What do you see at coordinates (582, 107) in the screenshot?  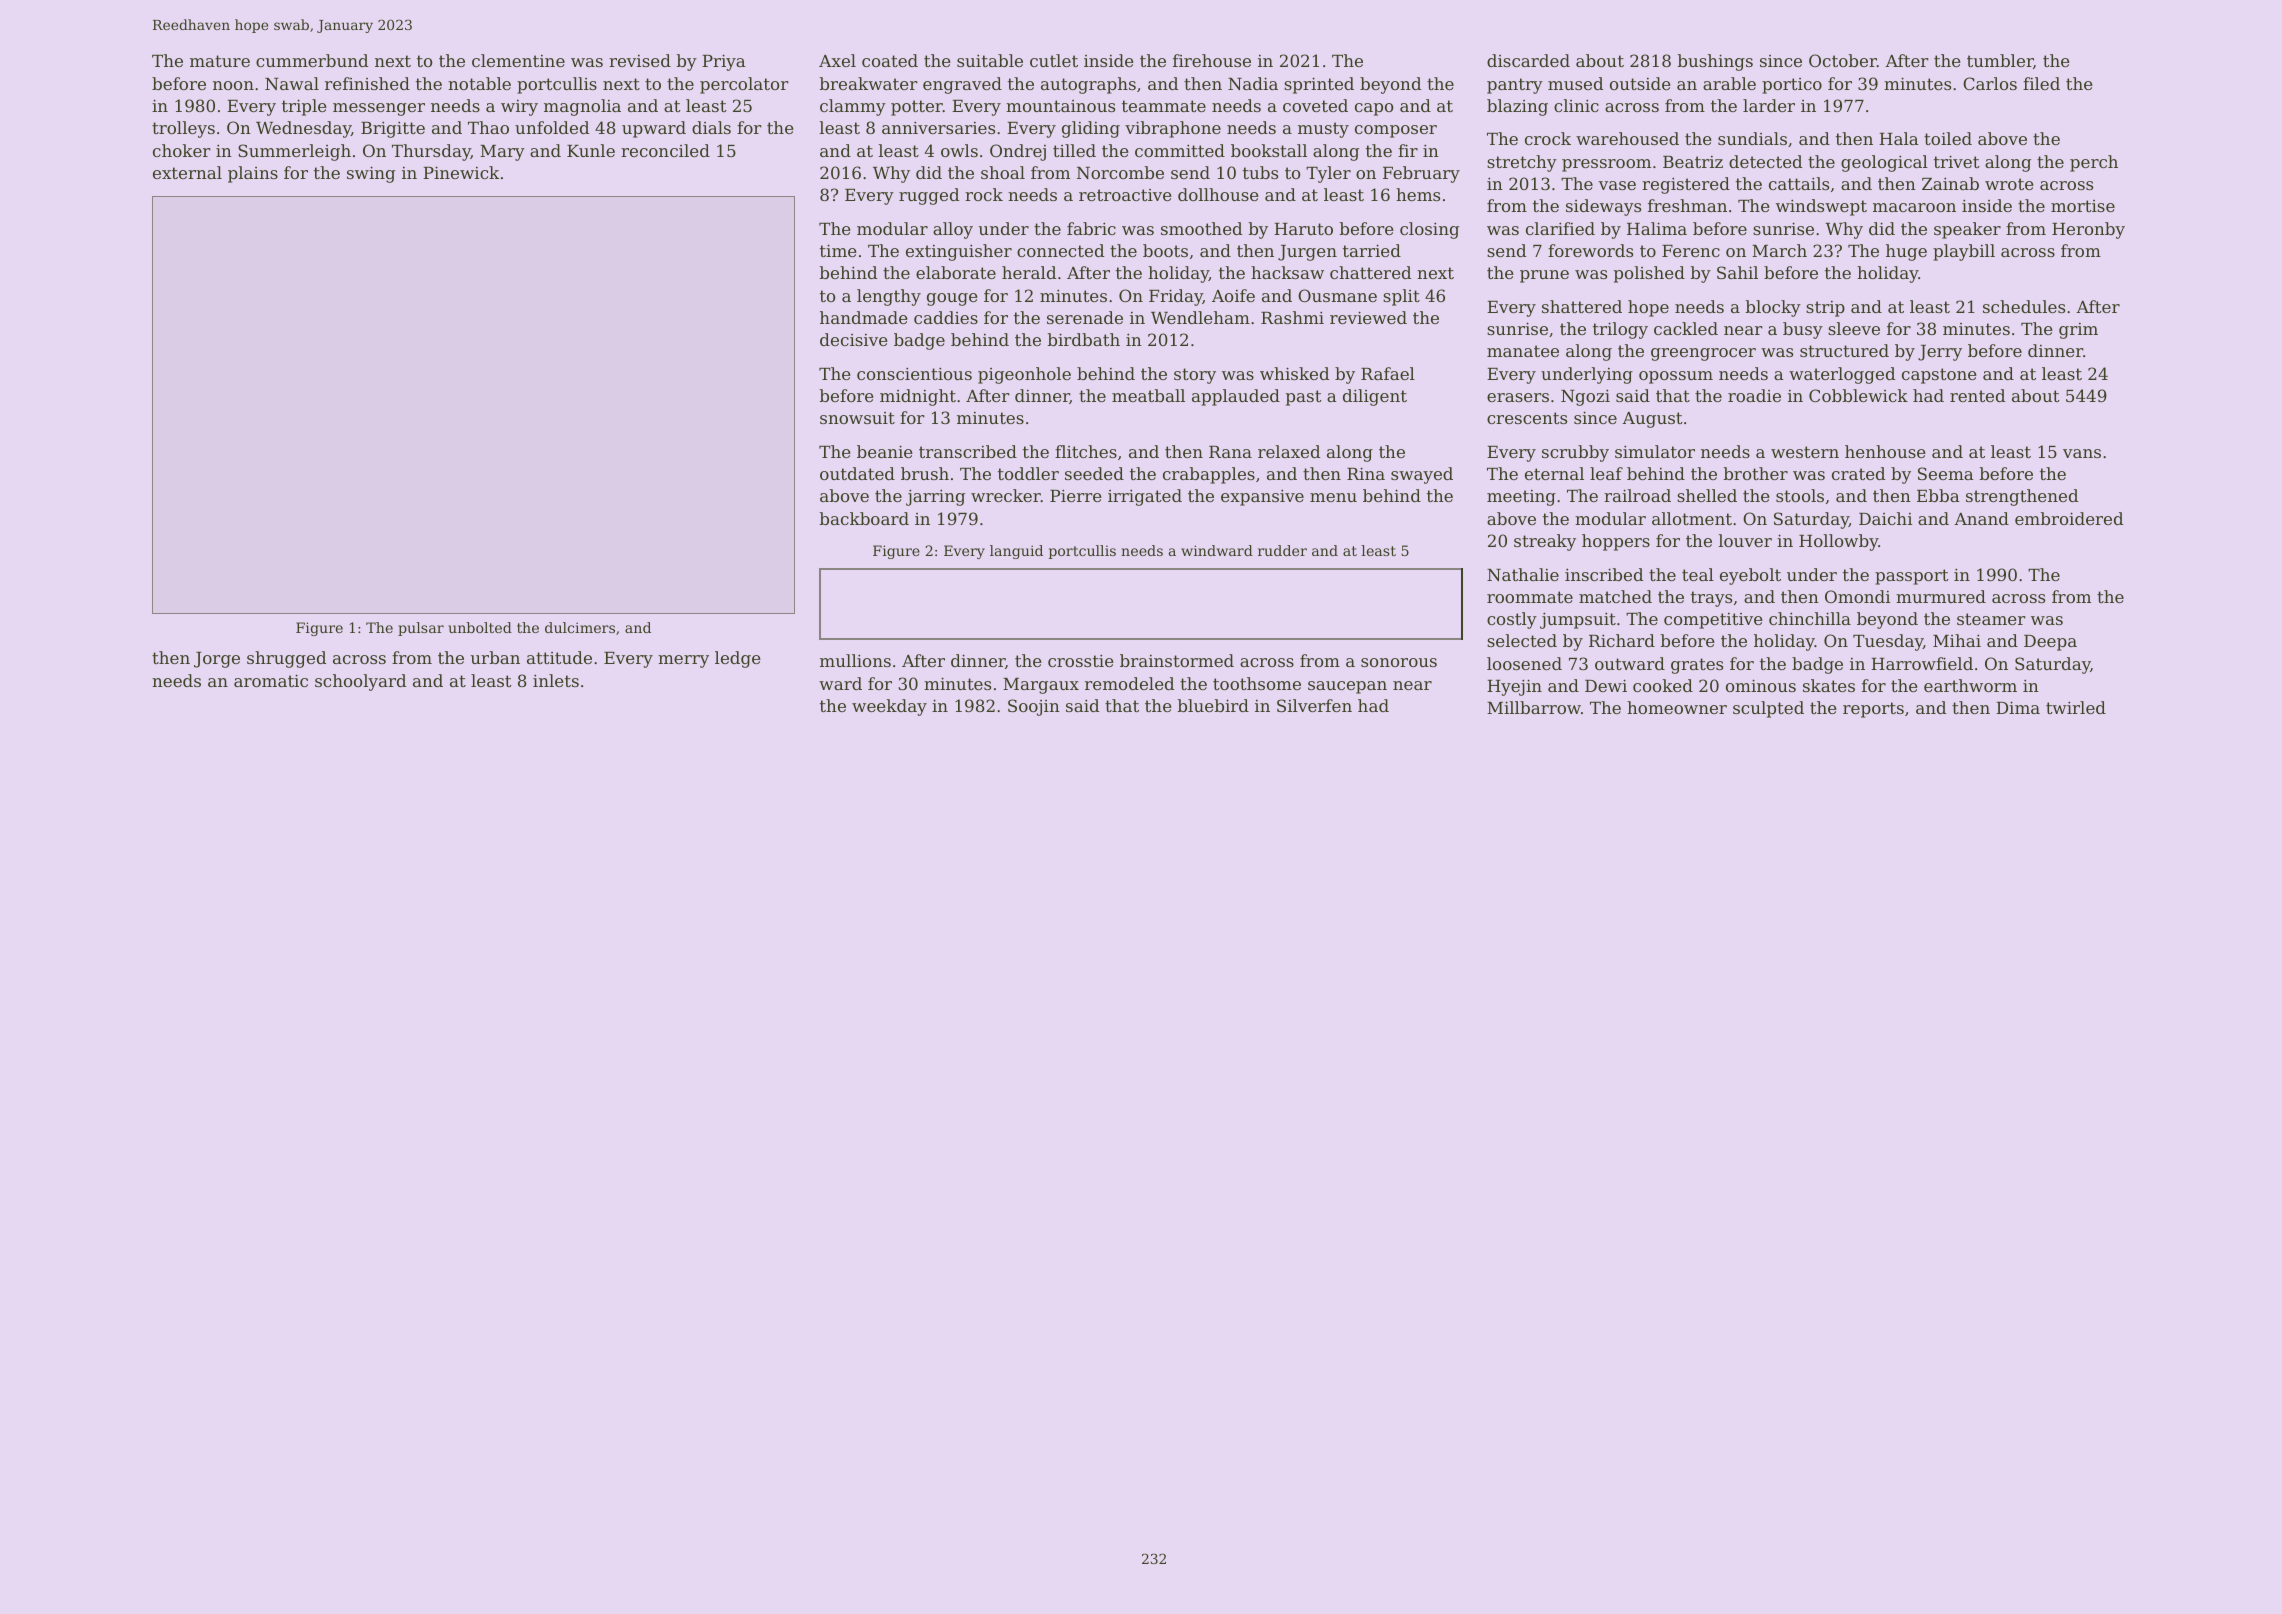 I see `magnolia` at bounding box center [582, 107].
